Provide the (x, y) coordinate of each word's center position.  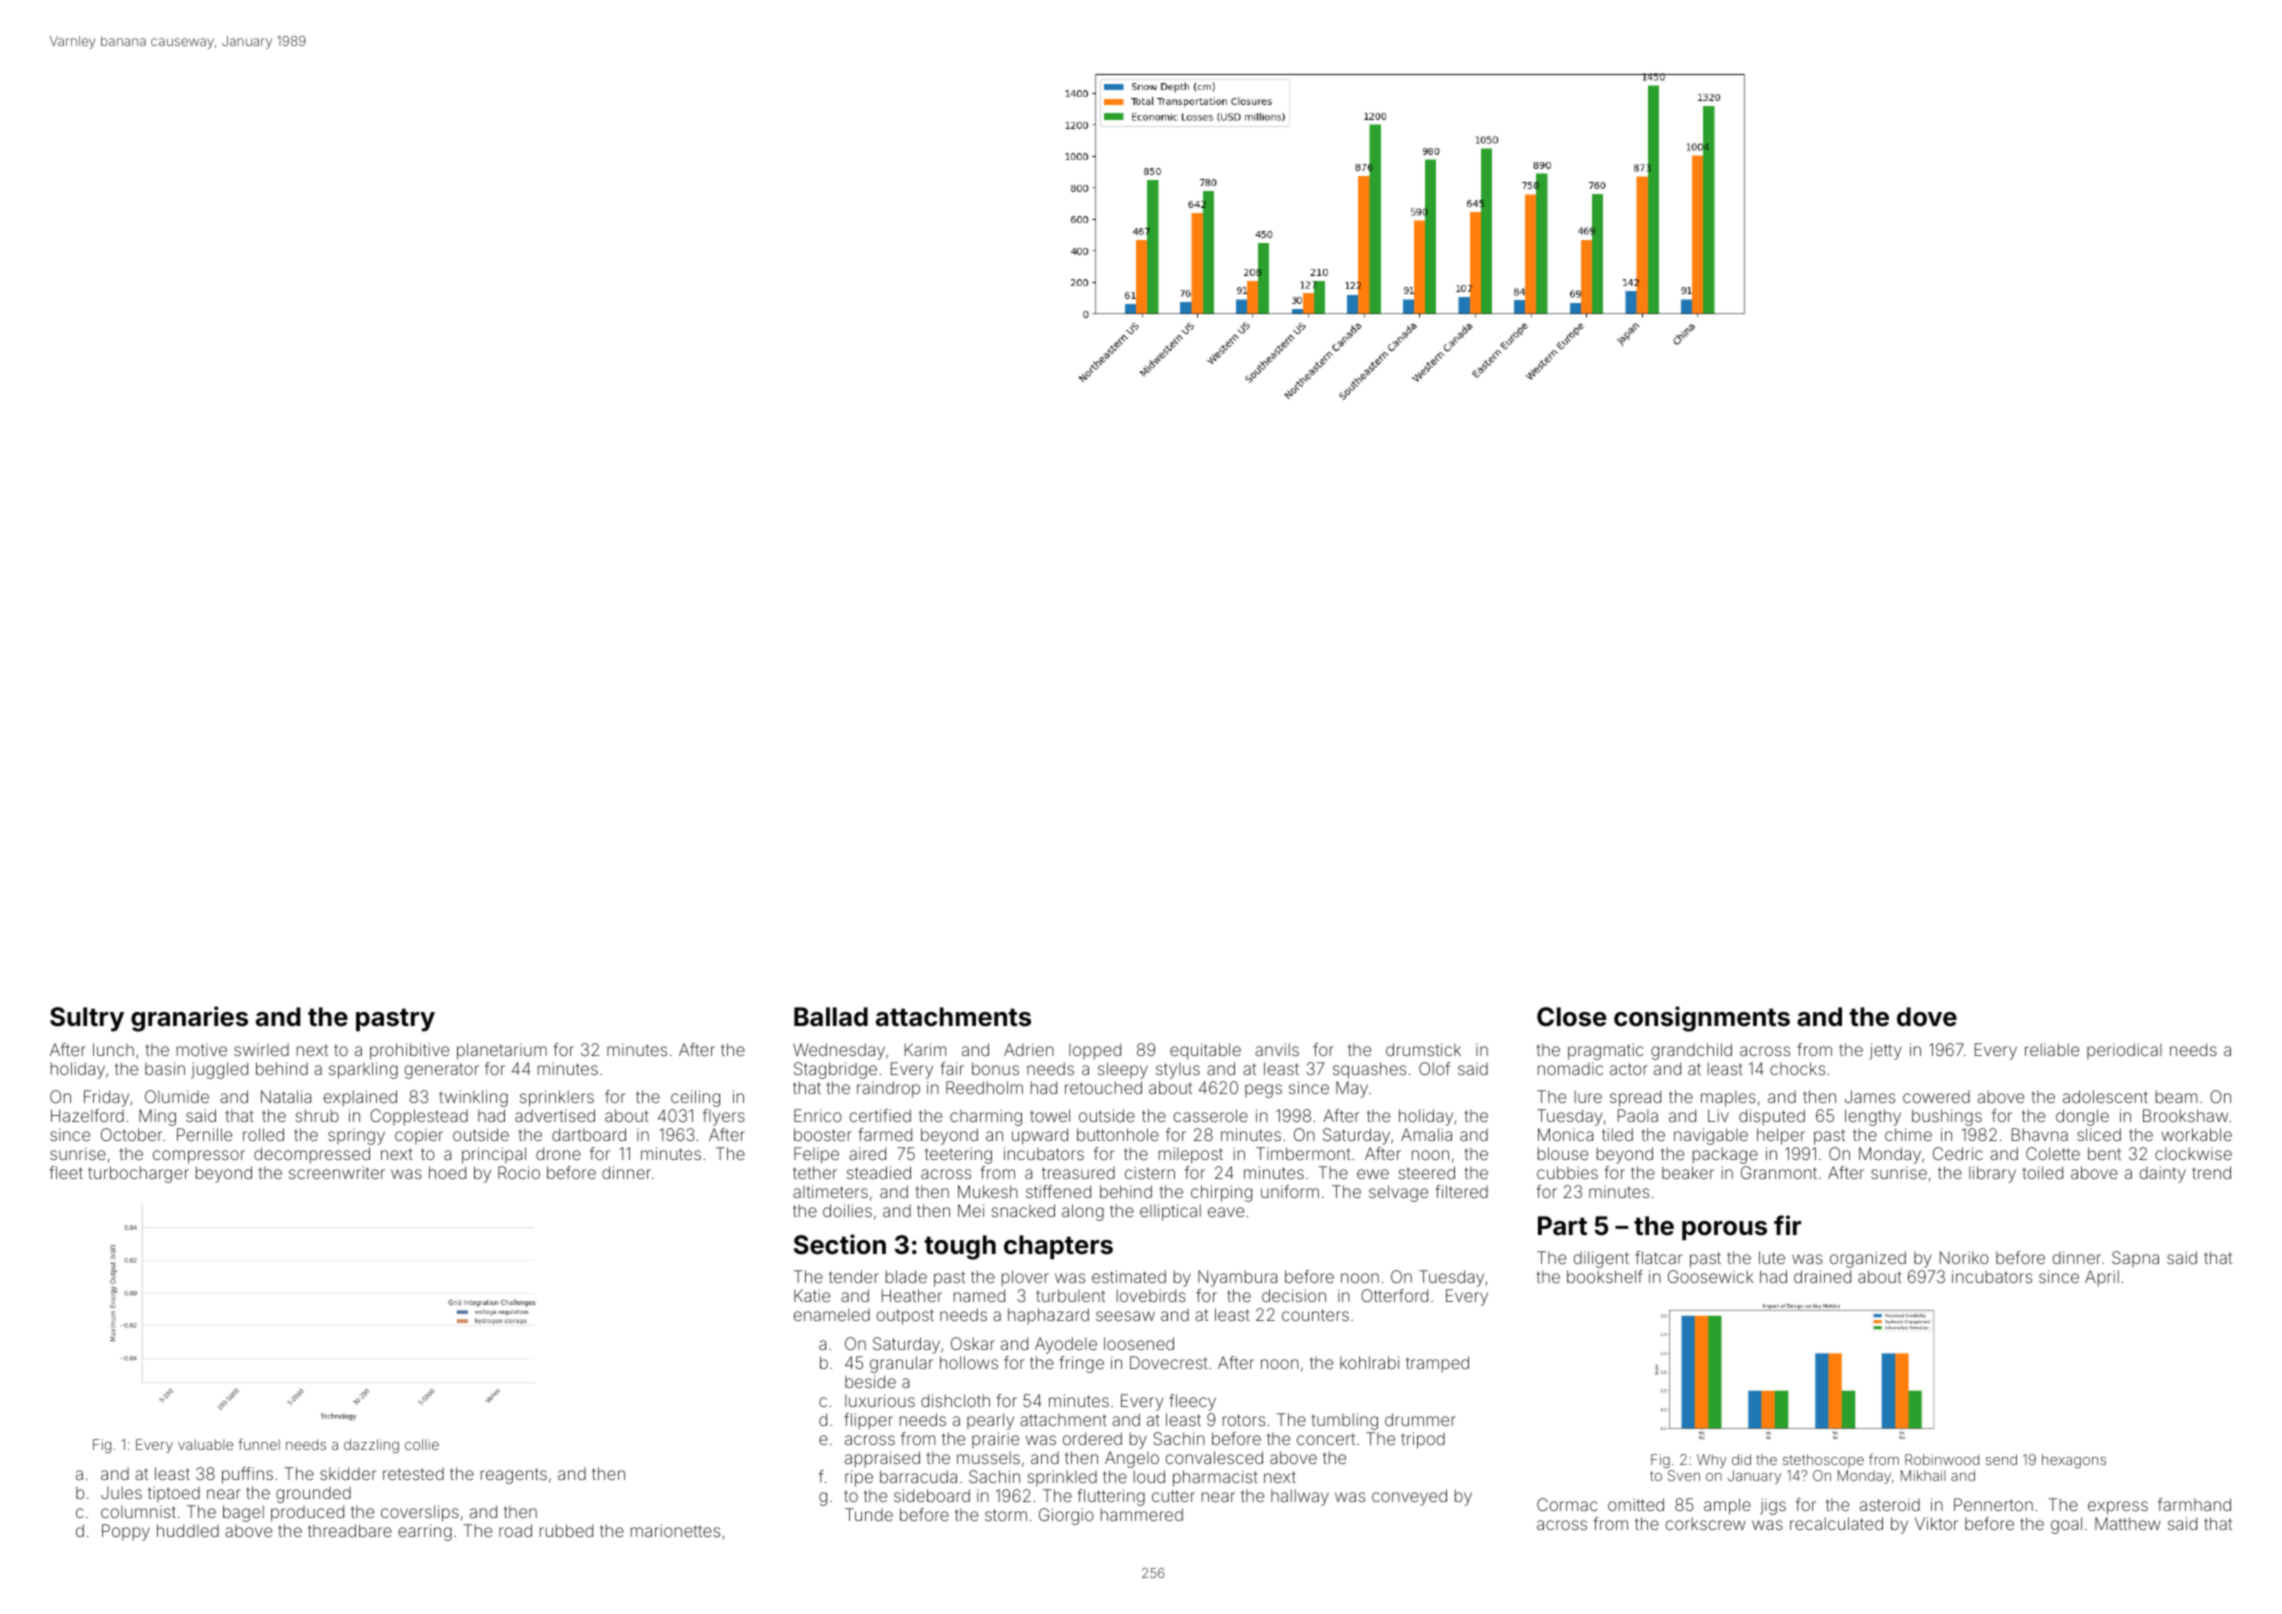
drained (1822, 1276)
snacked (1023, 1210)
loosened (1139, 1343)
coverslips (420, 1513)
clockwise (2193, 1153)
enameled (832, 1314)
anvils (1277, 1049)
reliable (2052, 1049)
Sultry (87, 1019)
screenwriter (337, 1172)
